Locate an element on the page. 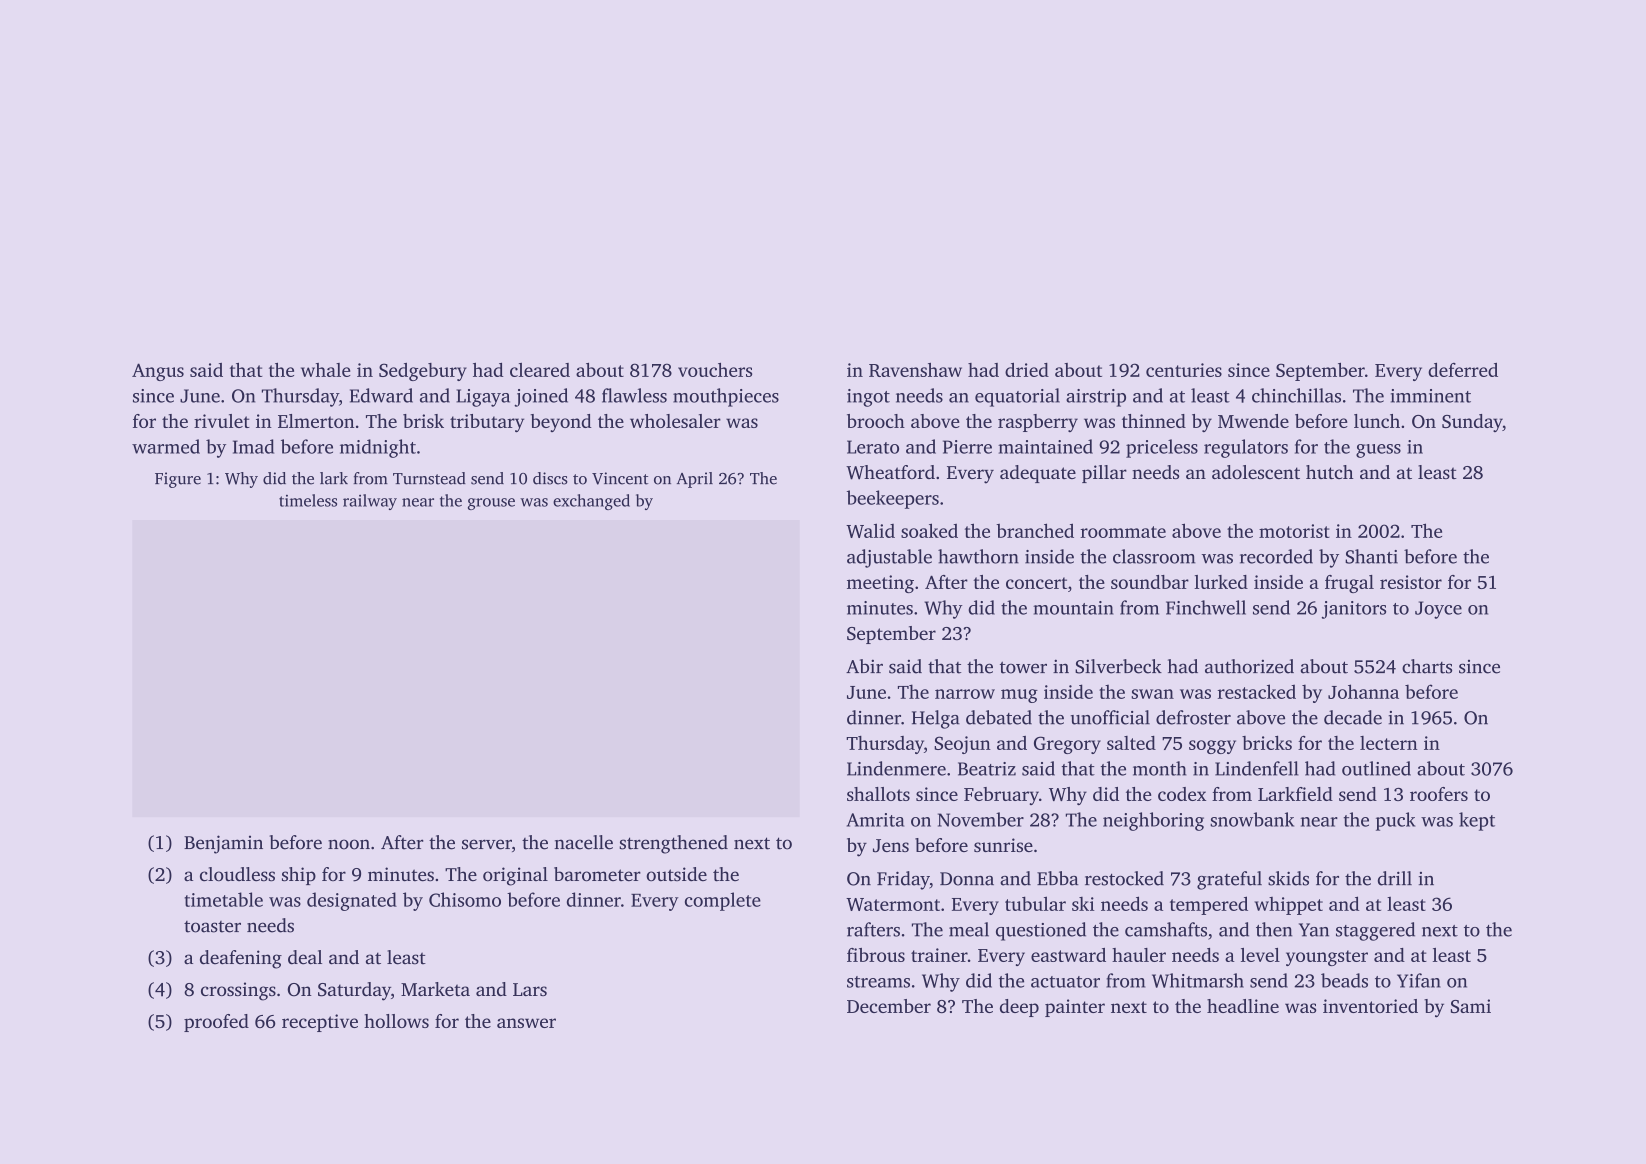 Image resolution: width=1646 pixels, height=1164 pixels. exchanged is located at coordinates (591, 502).
